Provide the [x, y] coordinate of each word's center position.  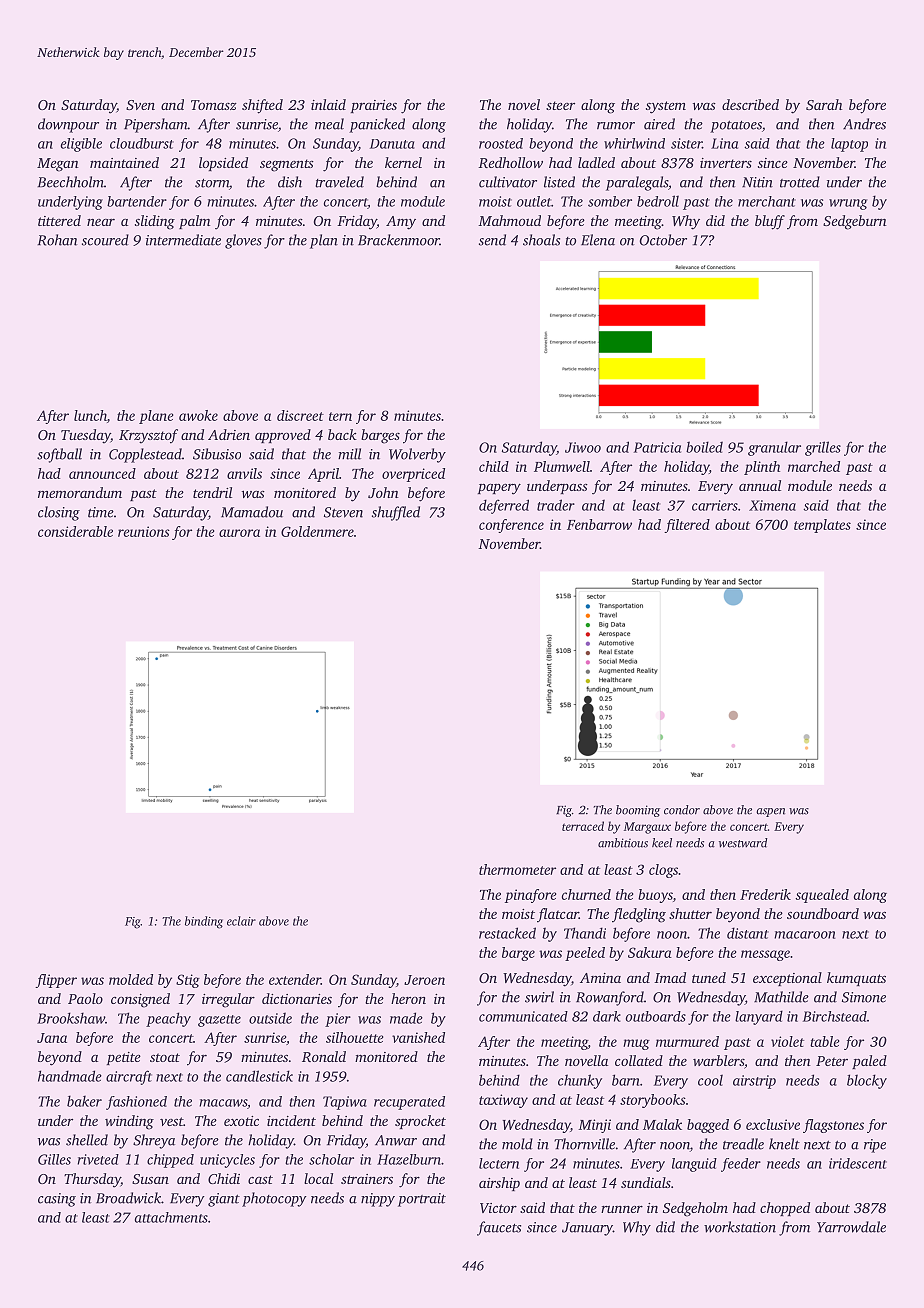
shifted [262, 106]
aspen [770, 812]
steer [560, 105]
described [750, 104]
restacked [507, 933]
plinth [762, 468]
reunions [144, 531]
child [494, 466]
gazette [219, 1021]
